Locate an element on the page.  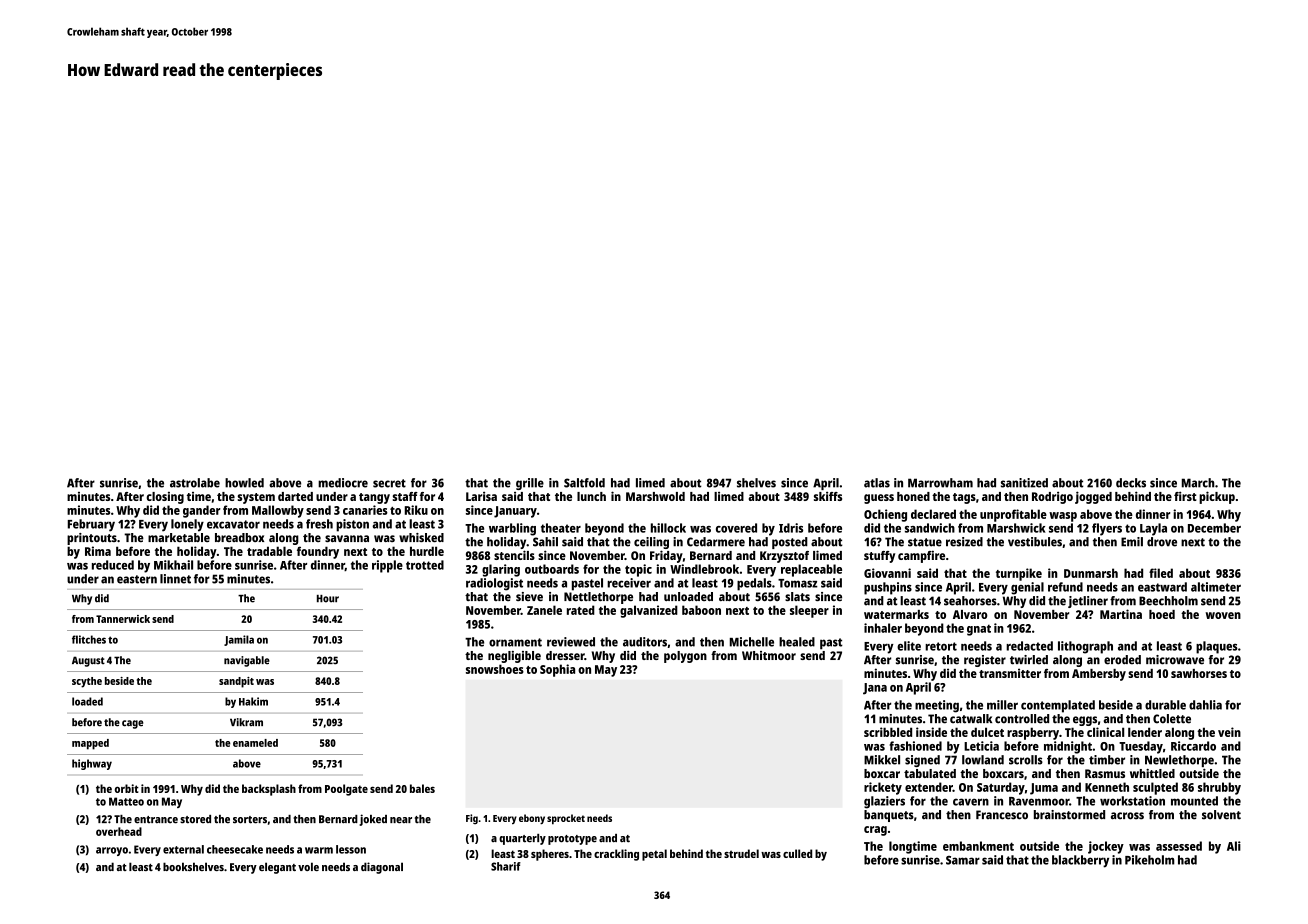
joked is located at coordinates (373, 820).
